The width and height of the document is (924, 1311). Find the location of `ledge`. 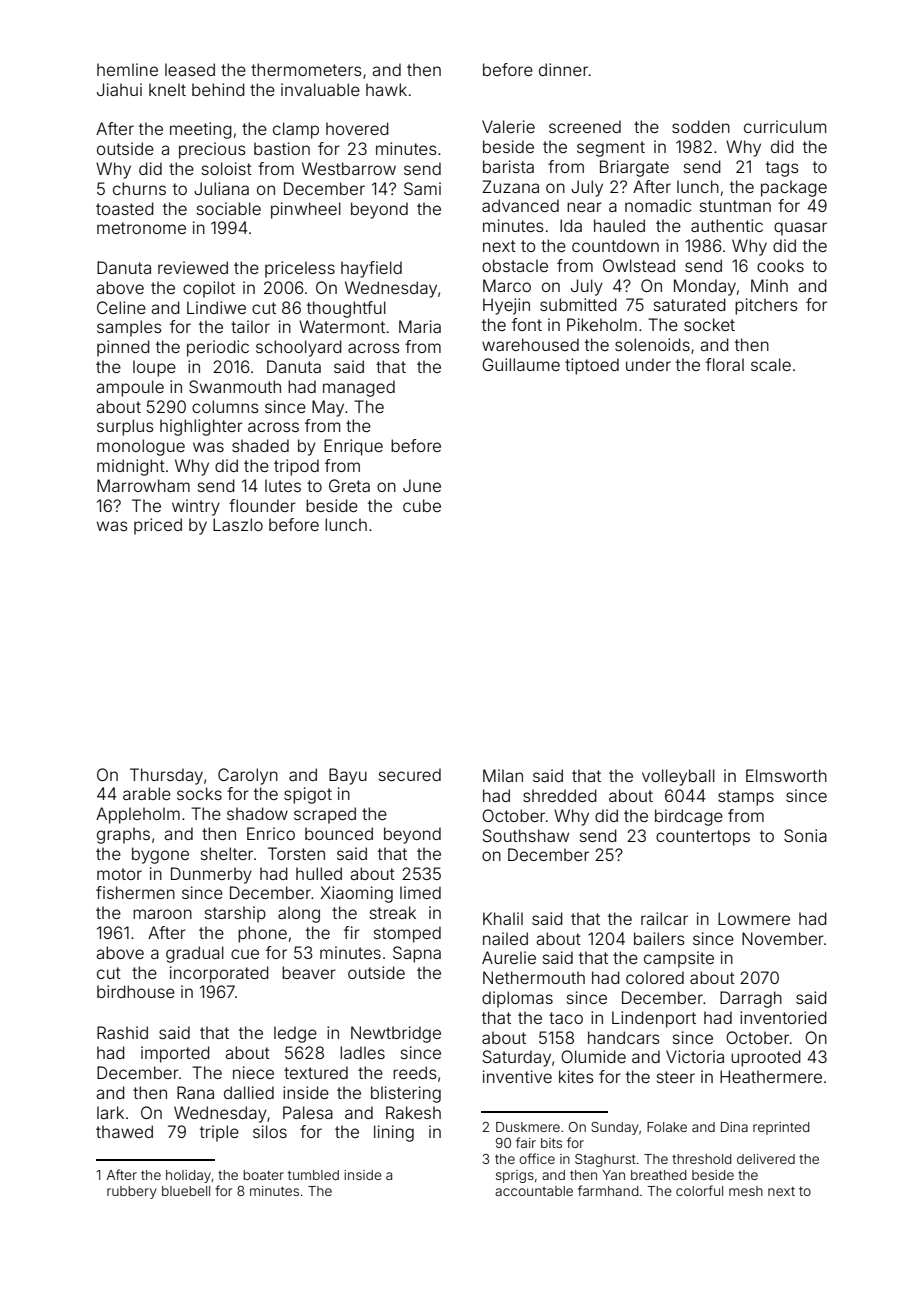

ledge is located at coordinates (295, 1034).
